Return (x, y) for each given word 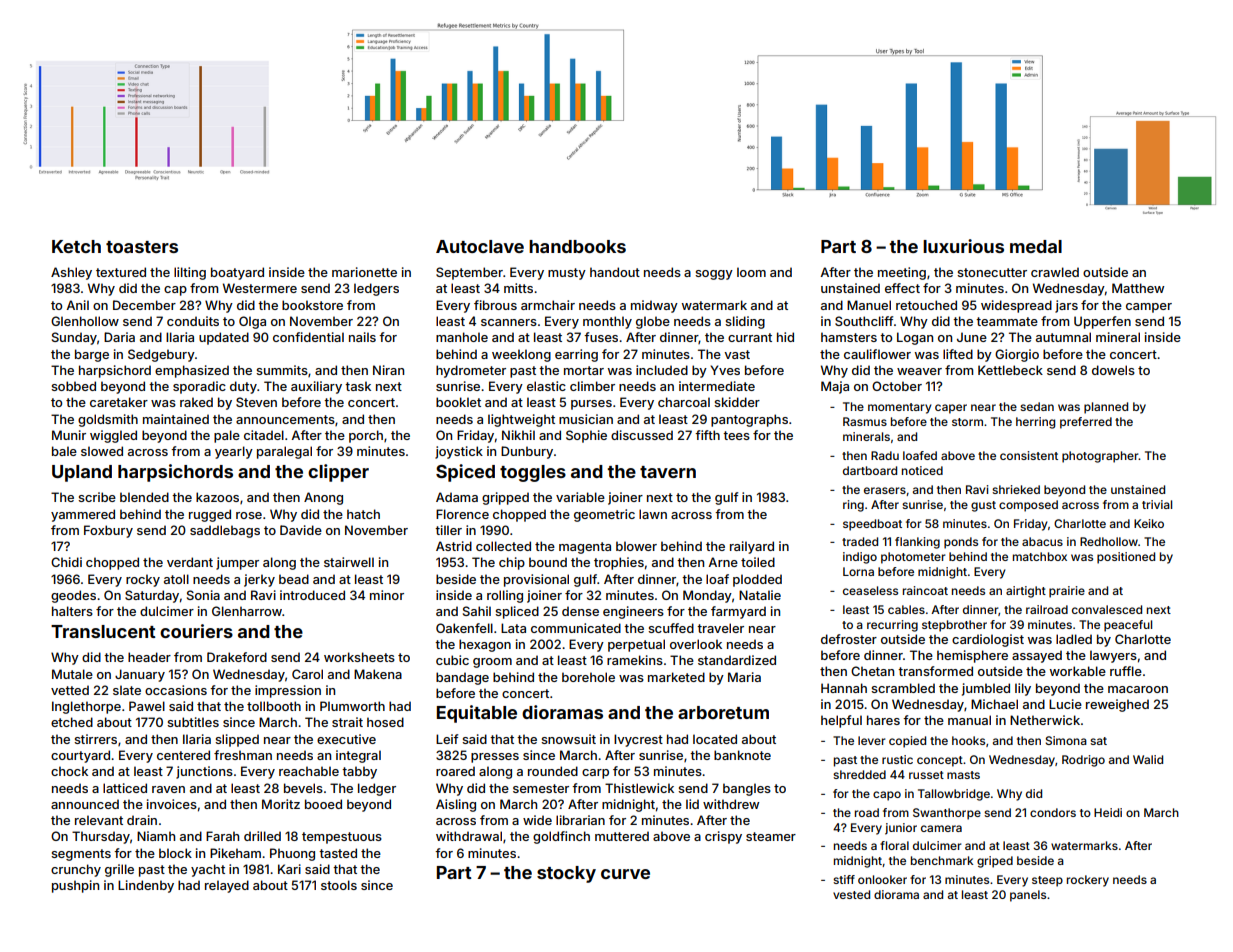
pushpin (75, 886)
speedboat (872, 525)
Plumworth (352, 706)
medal (1036, 246)
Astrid (454, 546)
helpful (841, 721)
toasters (142, 247)
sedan (1037, 406)
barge (92, 355)
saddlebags (225, 531)
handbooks (577, 246)
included (662, 370)
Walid (1148, 759)
